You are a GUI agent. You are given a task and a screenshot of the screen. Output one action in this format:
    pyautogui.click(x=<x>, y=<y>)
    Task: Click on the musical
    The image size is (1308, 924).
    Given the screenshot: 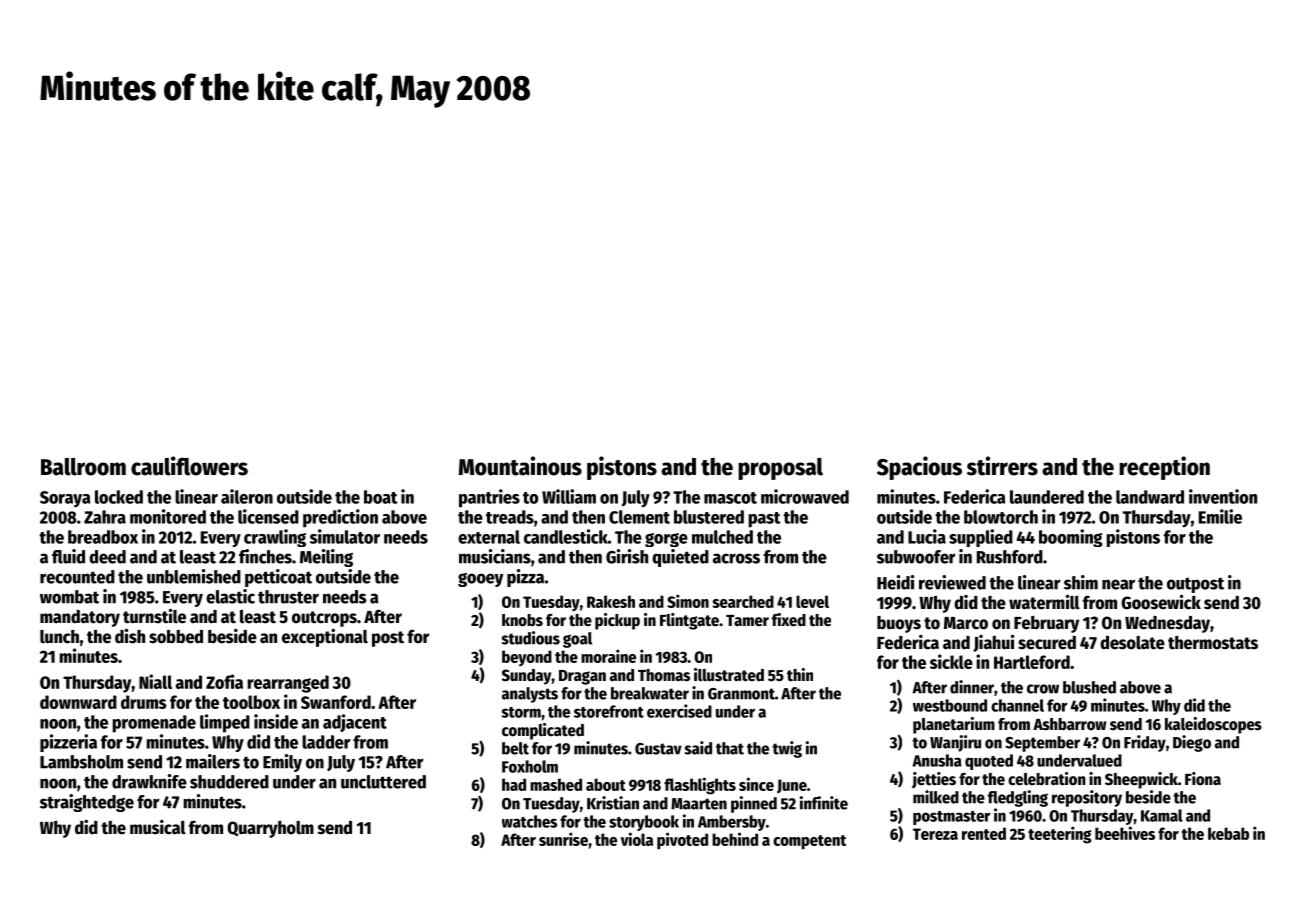 What is the action you would take?
    pyautogui.click(x=158, y=827)
